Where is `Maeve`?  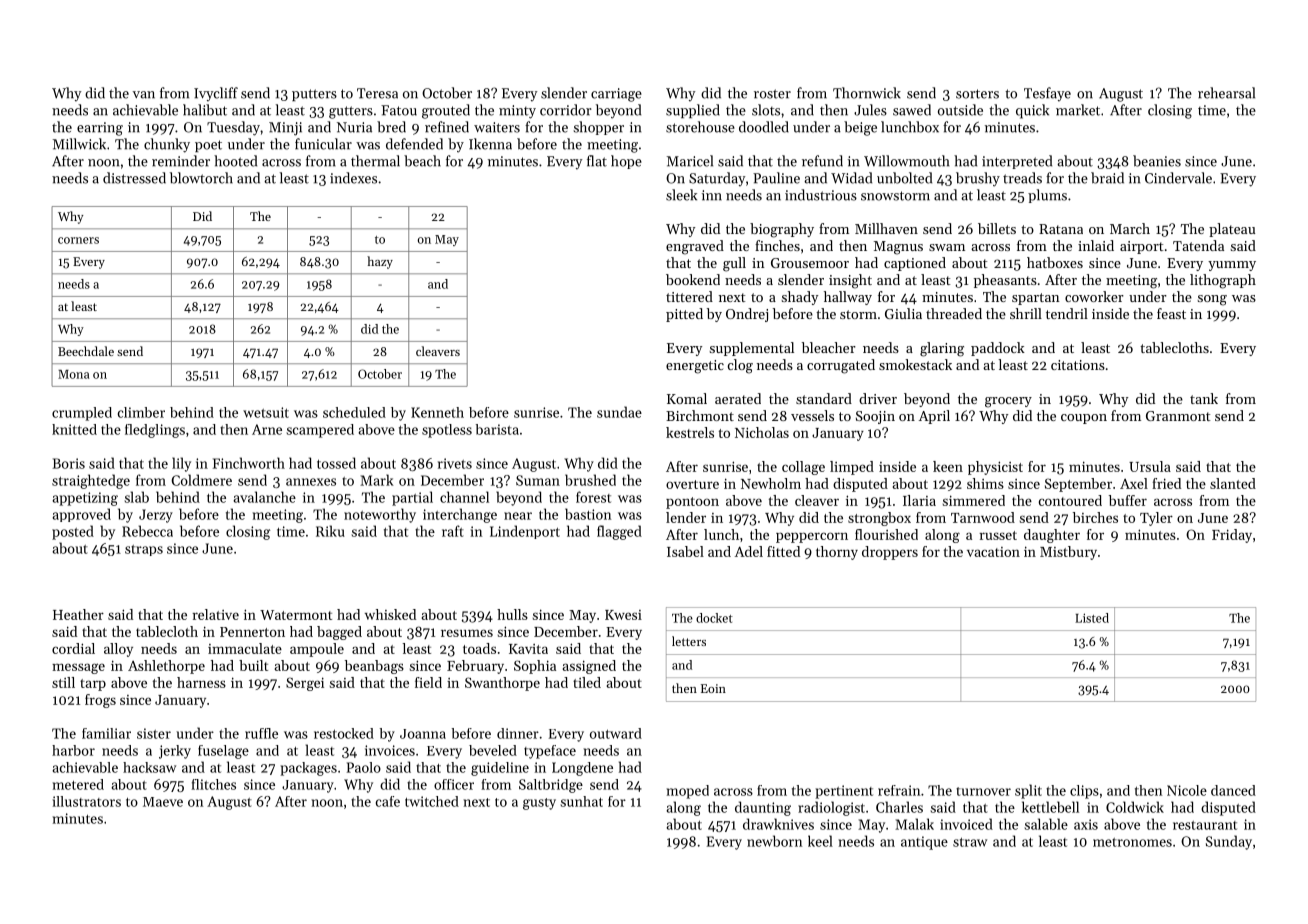
Maeve is located at coordinates (163, 802).
